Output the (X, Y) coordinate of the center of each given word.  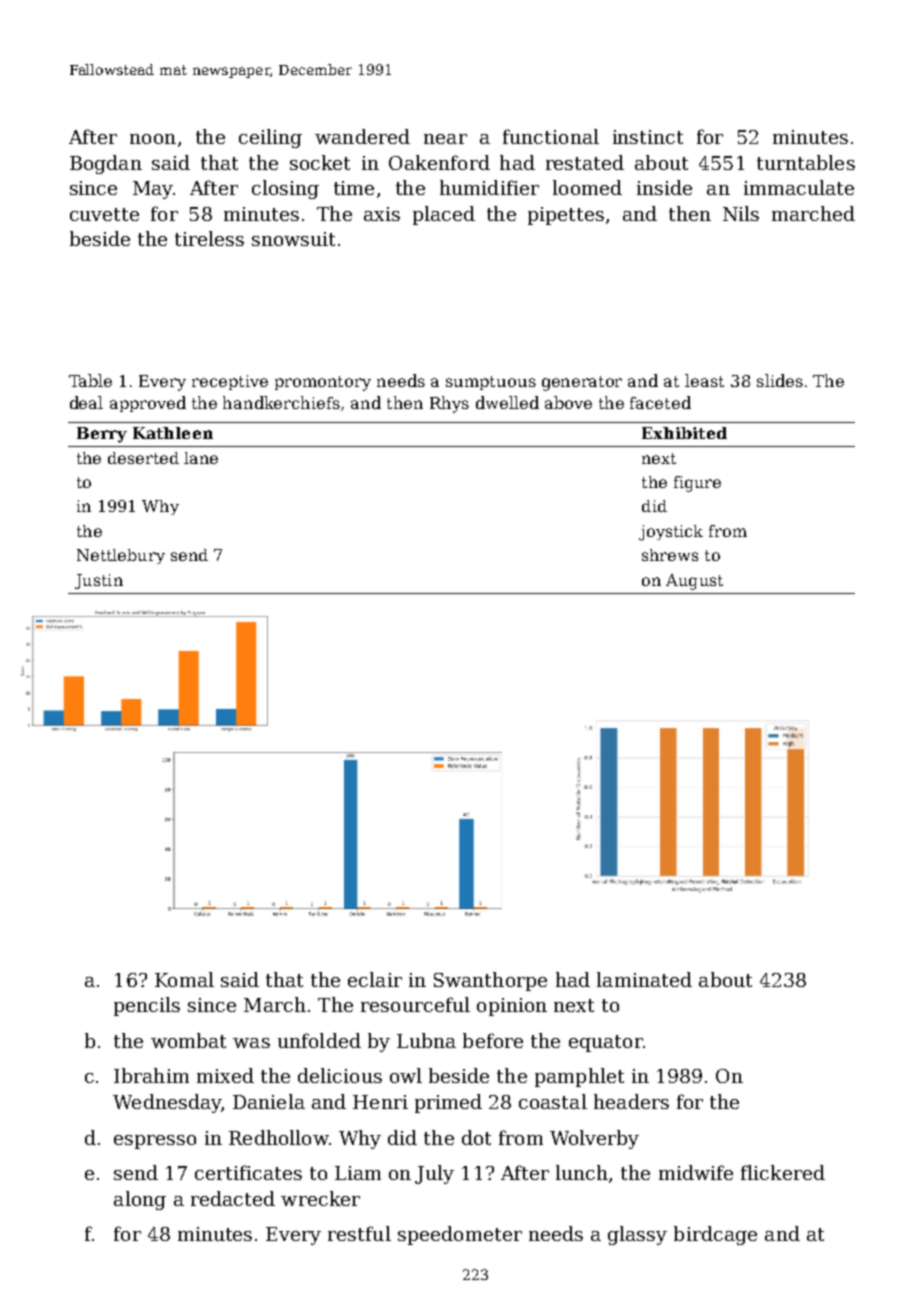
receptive (230, 382)
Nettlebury (121, 556)
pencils (147, 1006)
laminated (644, 979)
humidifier (489, 187)
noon (153, 139)
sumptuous (491, 383)
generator (582, 383)
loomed (587, 187)
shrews (670, 555)
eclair (375, 979)
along (140, 1200)
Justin (99, 581)
